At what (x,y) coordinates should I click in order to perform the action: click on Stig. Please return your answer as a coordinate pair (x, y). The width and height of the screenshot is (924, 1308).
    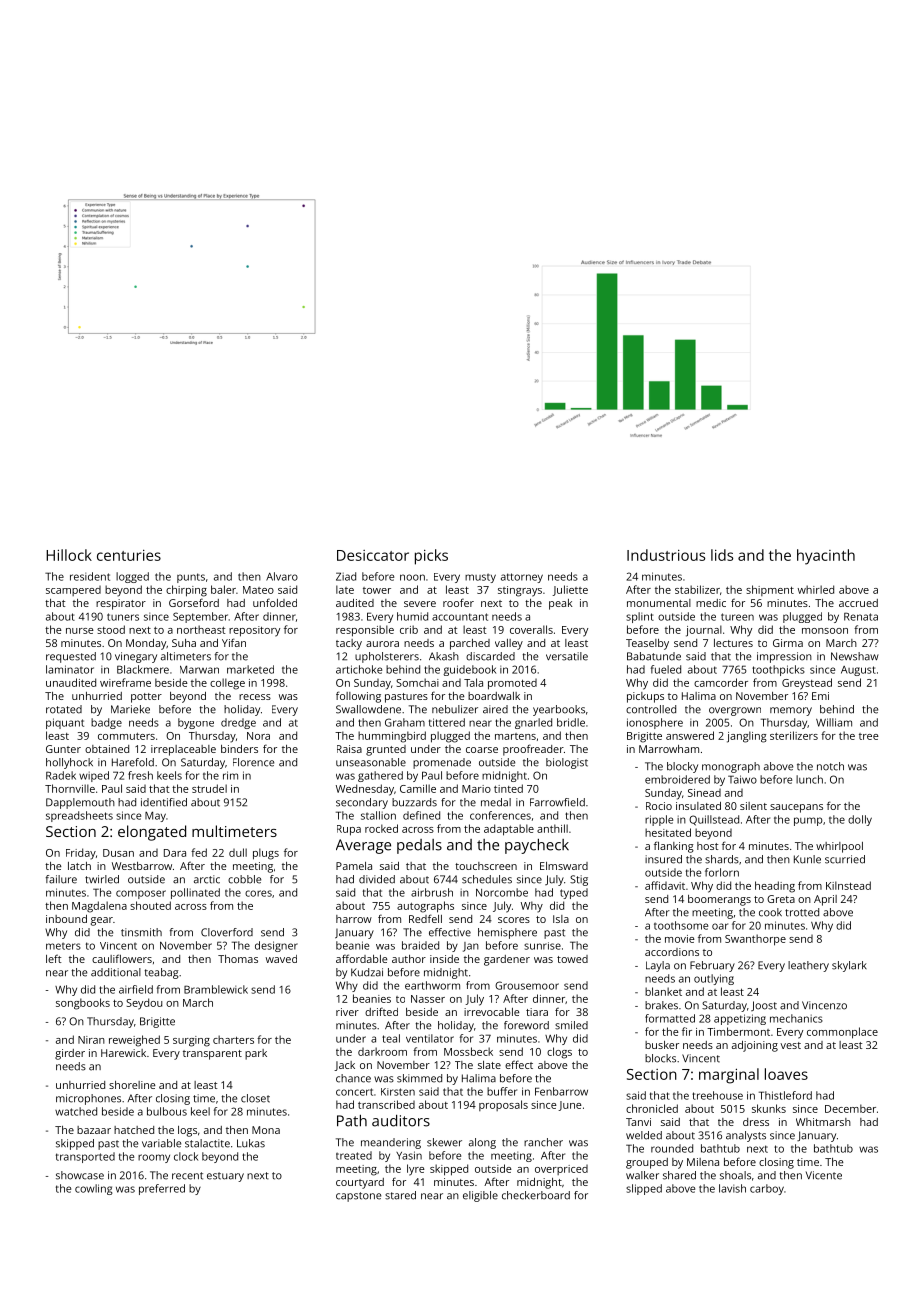
    Looking at the image, I should click on (579, 880).
